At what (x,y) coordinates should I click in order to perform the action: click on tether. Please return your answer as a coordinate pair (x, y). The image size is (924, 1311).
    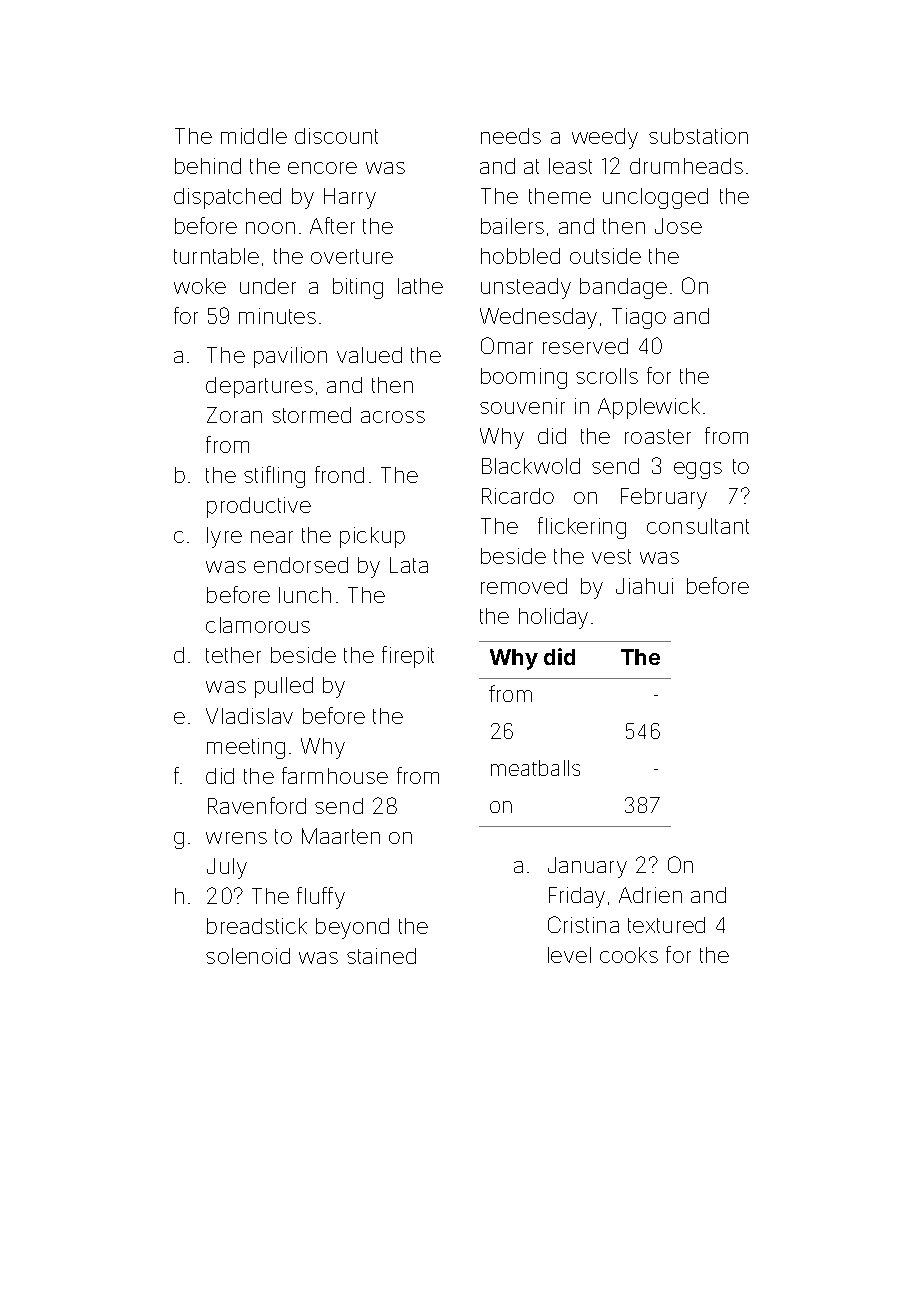
    Looking at the image, I should click on (233, 655).
